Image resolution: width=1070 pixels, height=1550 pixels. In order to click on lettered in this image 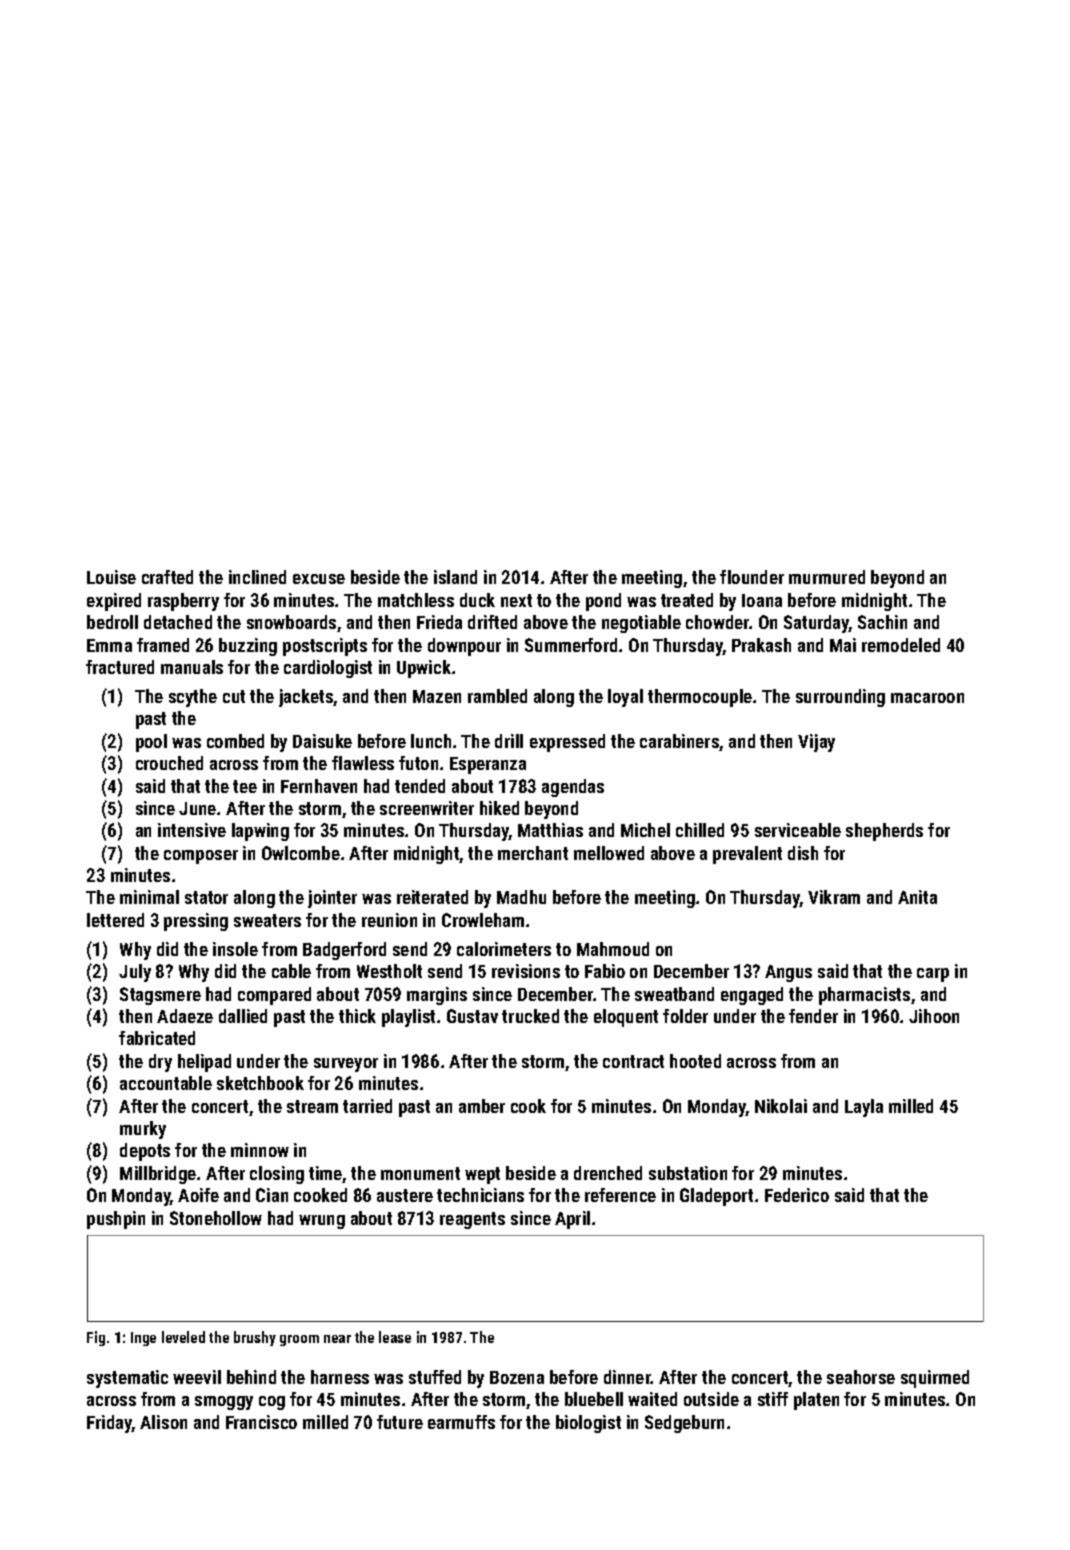, I will do `click(115, 920)`.
